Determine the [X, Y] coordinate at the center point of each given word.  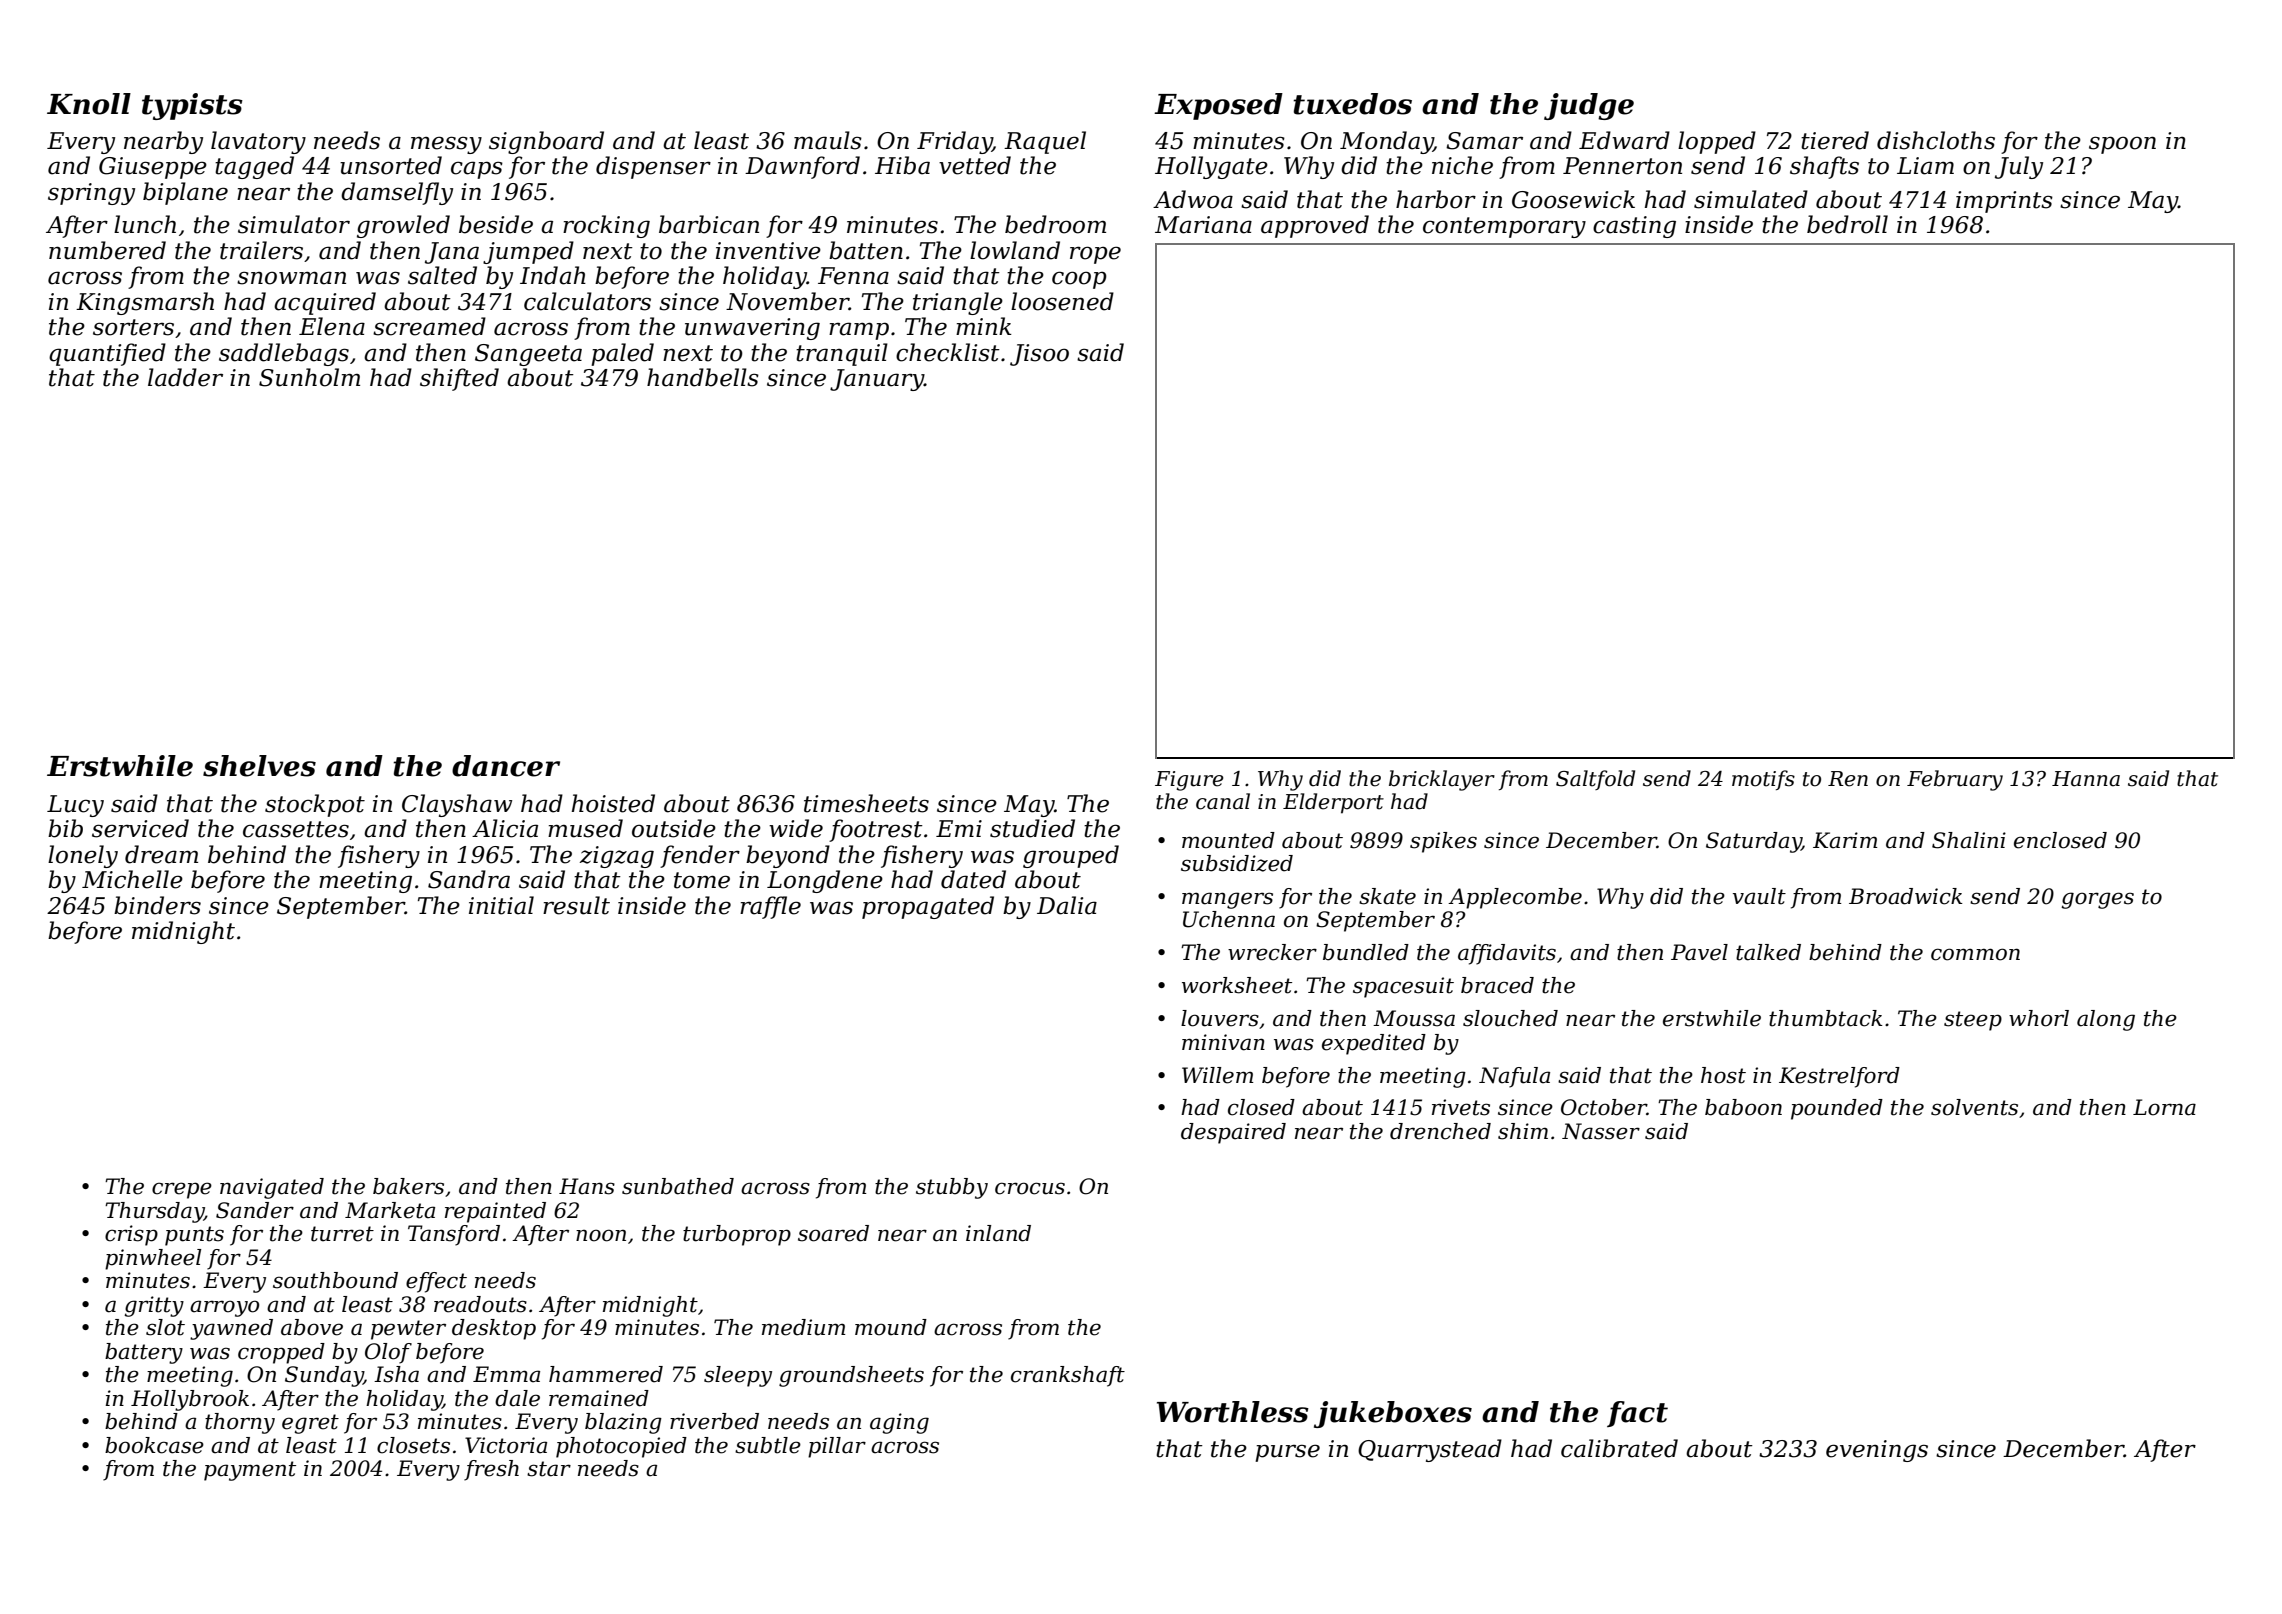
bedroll [1847, 224]
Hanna [2086, 779]
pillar [837, 1447]
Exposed [1218, 106]
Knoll [89, 104]
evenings [1877, 1451]
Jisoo [1039, 355]
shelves [259, 766]
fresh [491, 1470]
